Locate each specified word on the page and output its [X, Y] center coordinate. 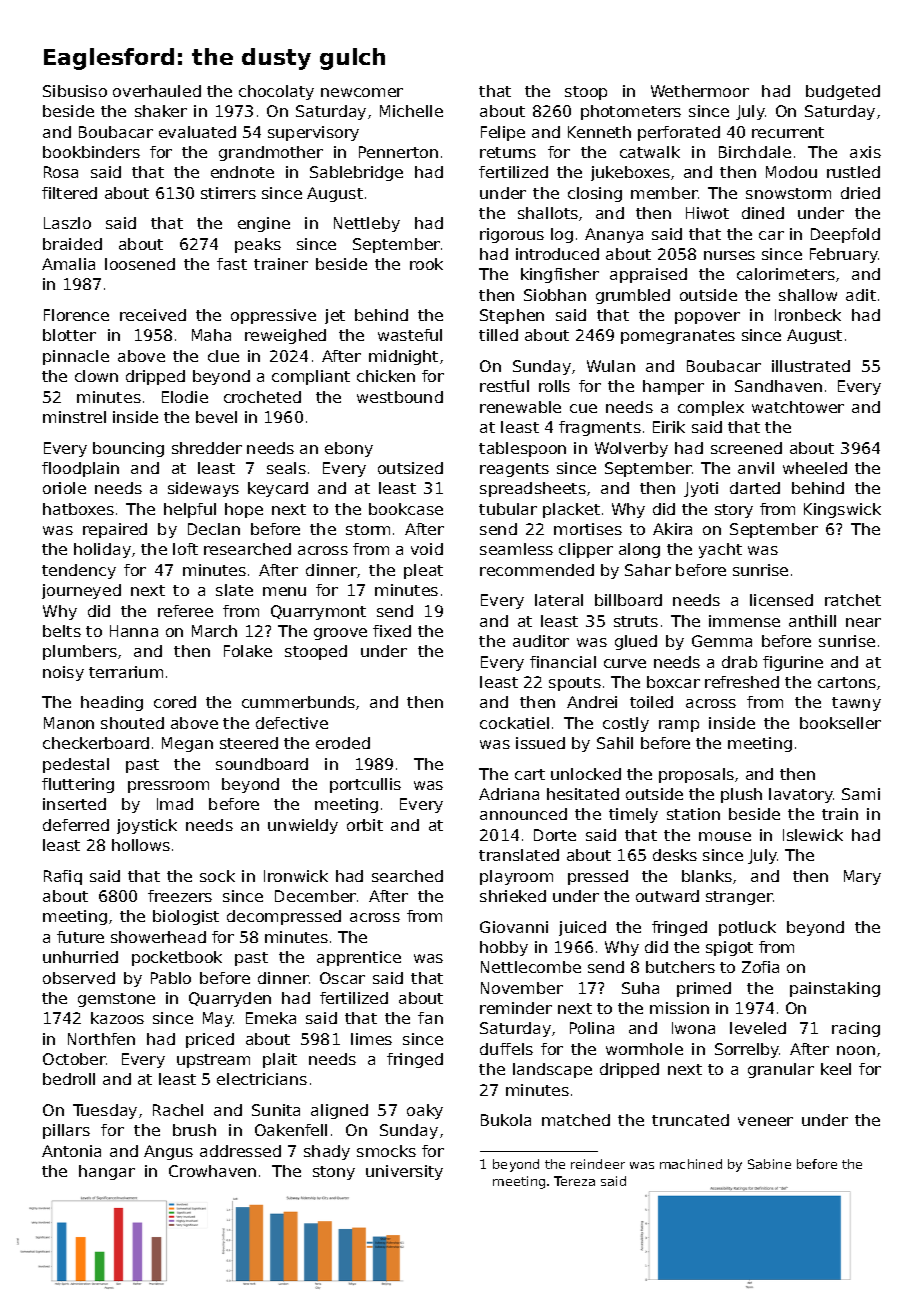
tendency [79, 571]
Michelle [411, 111]
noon [856, 1050]
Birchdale [755, 152]
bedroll [69, 1079]
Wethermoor [700, 91]
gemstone [116, 1000]
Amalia [68, 264]
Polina [592, 1028]
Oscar [342, 978]
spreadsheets [533, 489]
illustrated [811, 366]
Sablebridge [356, 173]
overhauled [157, 91]
